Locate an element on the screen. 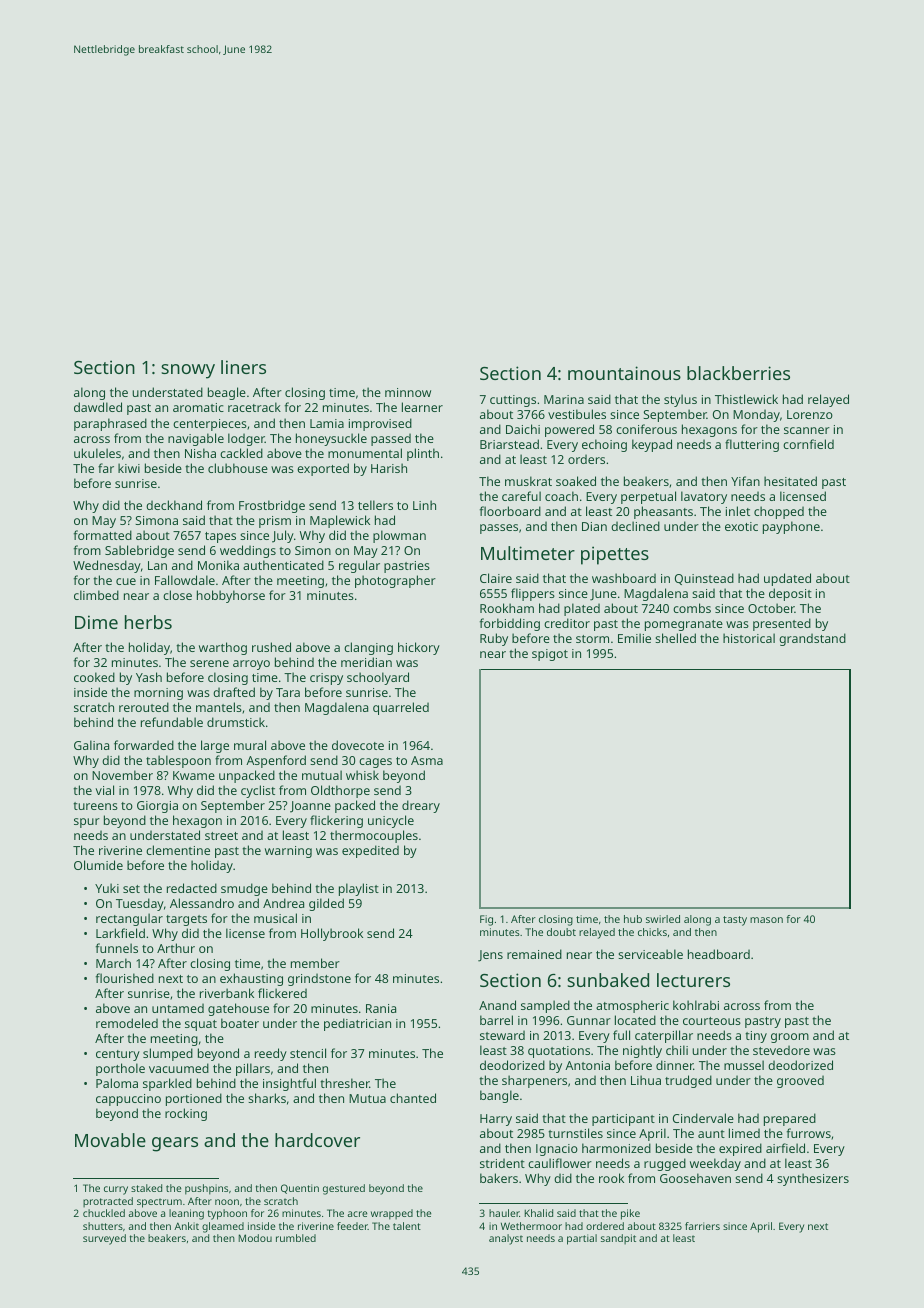 The image size is (924, 1308). coach is located at coordinates (561, 496).
